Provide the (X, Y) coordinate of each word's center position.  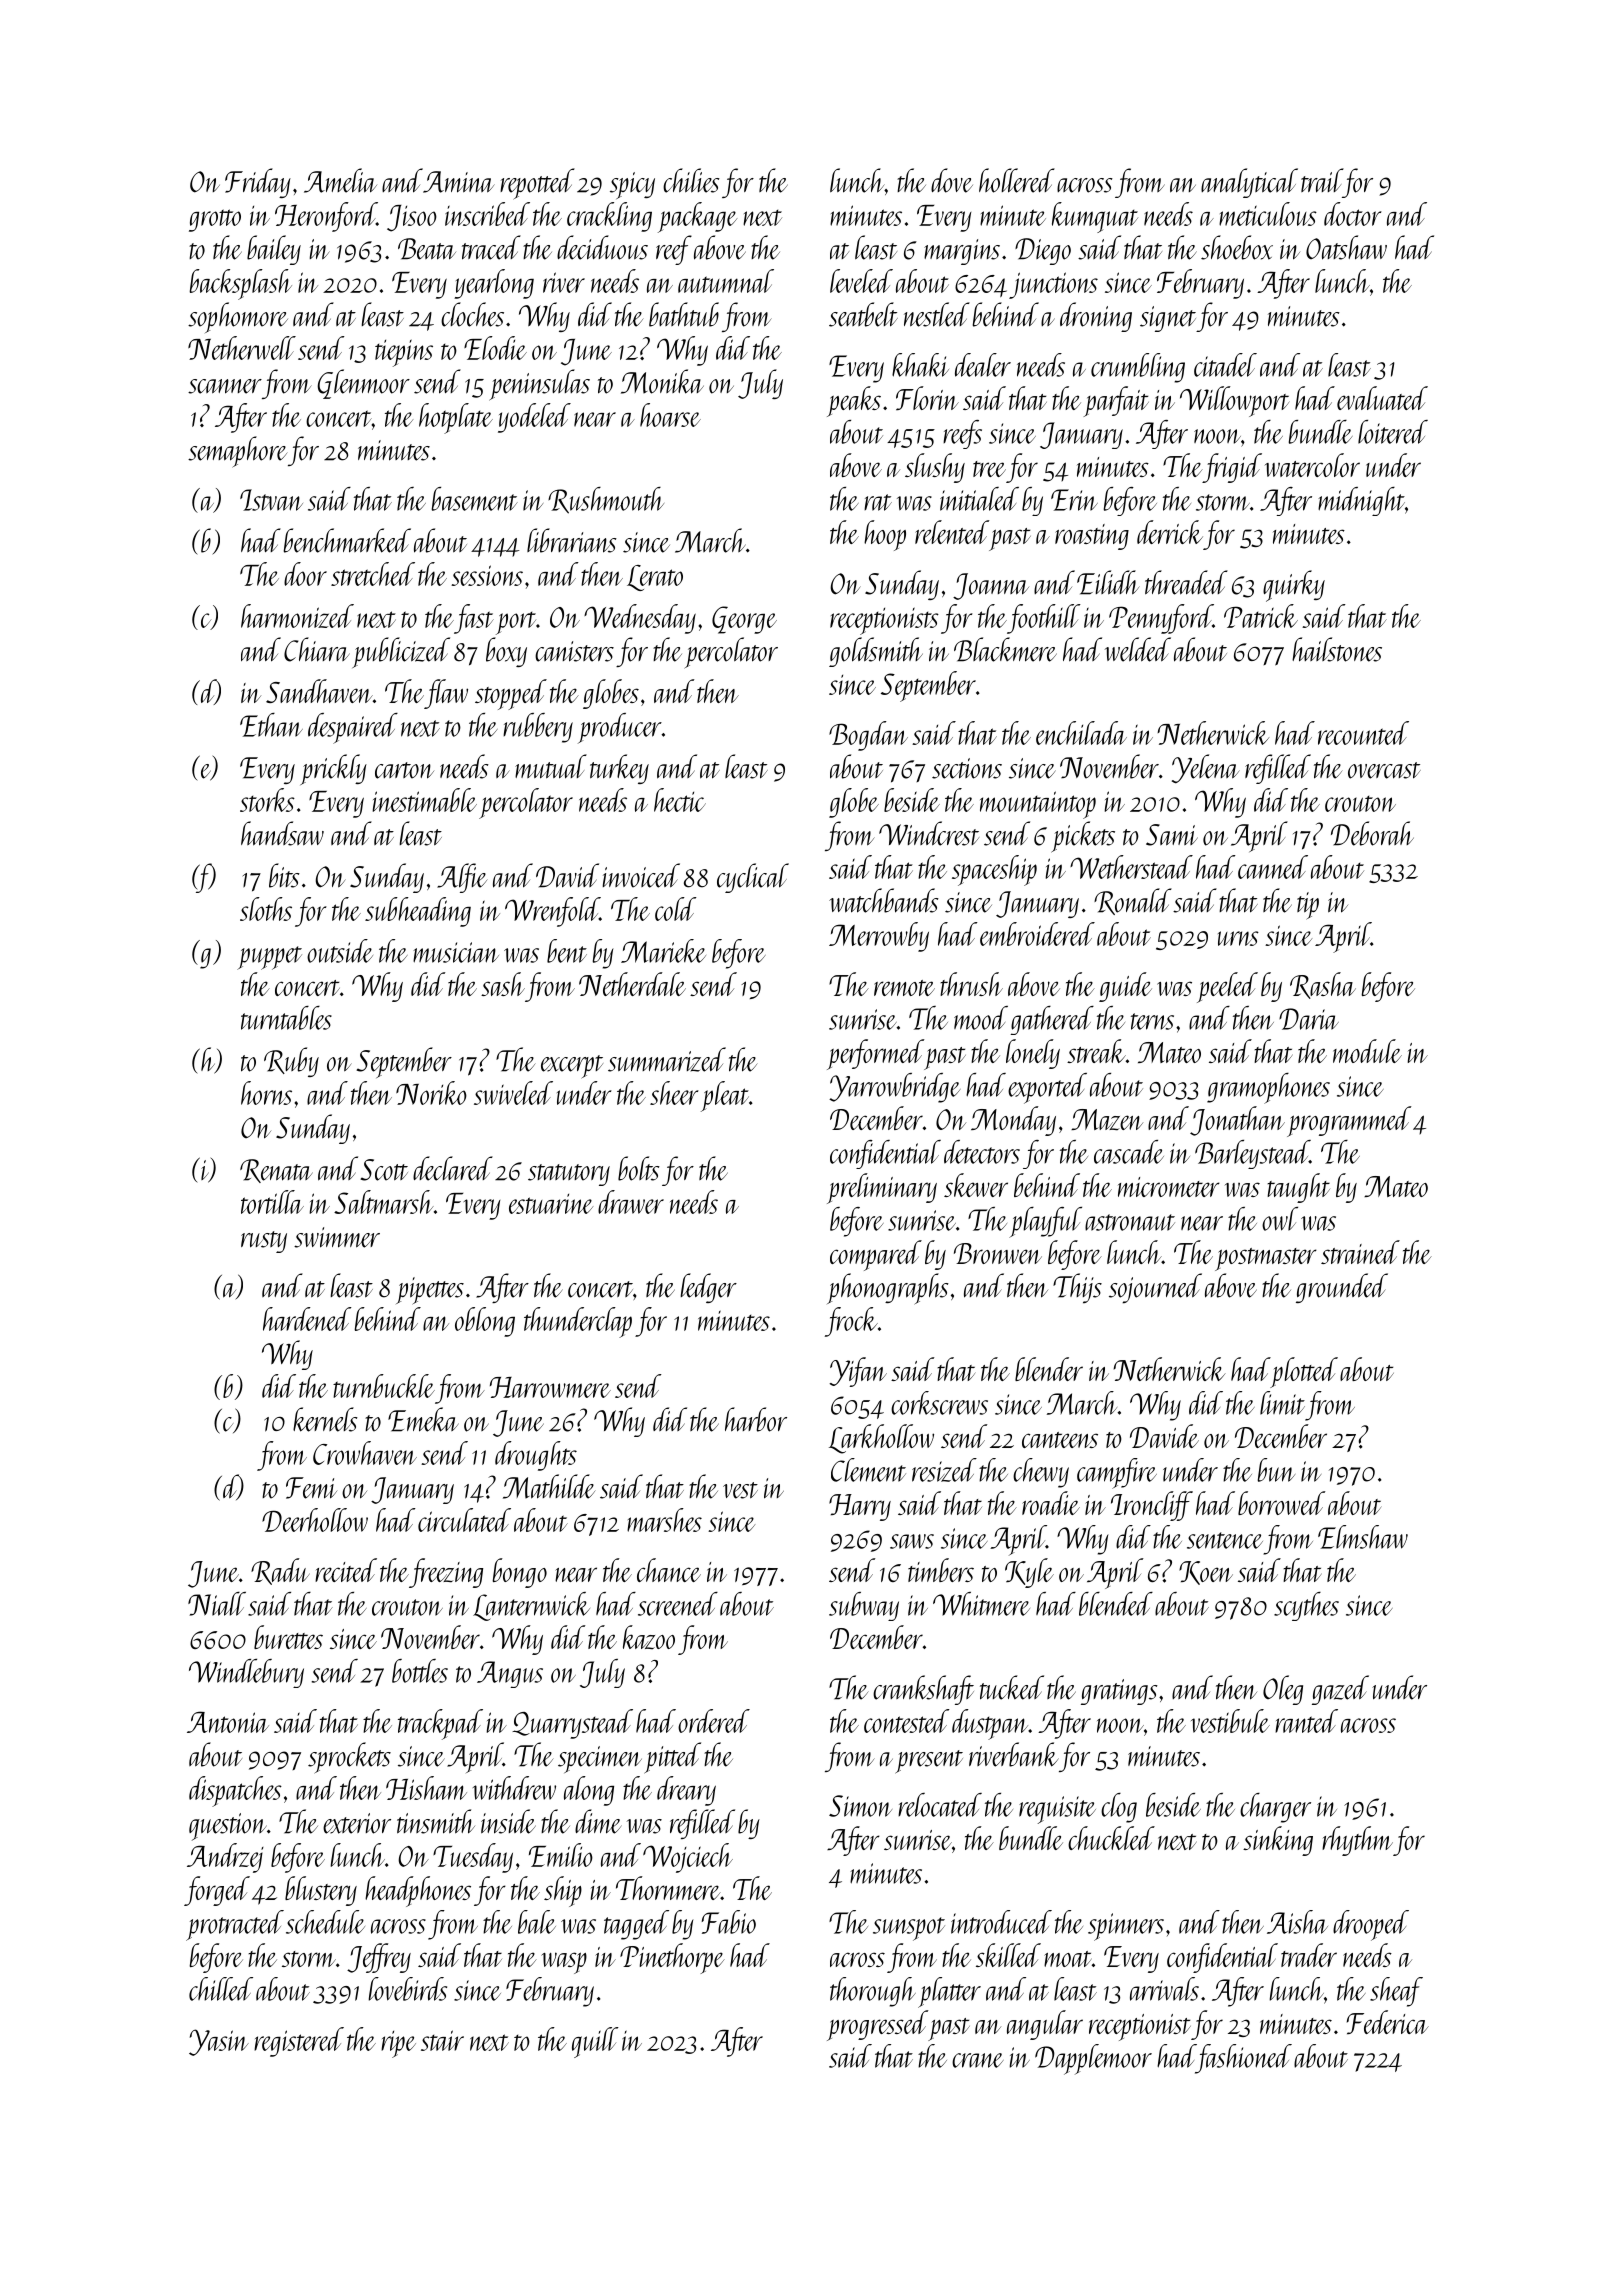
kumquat (1095, 217)
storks (267, 800)
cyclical (753, 878)
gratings (1119, 1692)
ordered (714, 1721)
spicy (632, 185)
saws (912, 1541)
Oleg (1283, 1690)
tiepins (404, 353)
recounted (1363, 733)
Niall (217, 1604)
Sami (1172, 835)
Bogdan (868, 736)
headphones (418, 1891)
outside (340, 951)
